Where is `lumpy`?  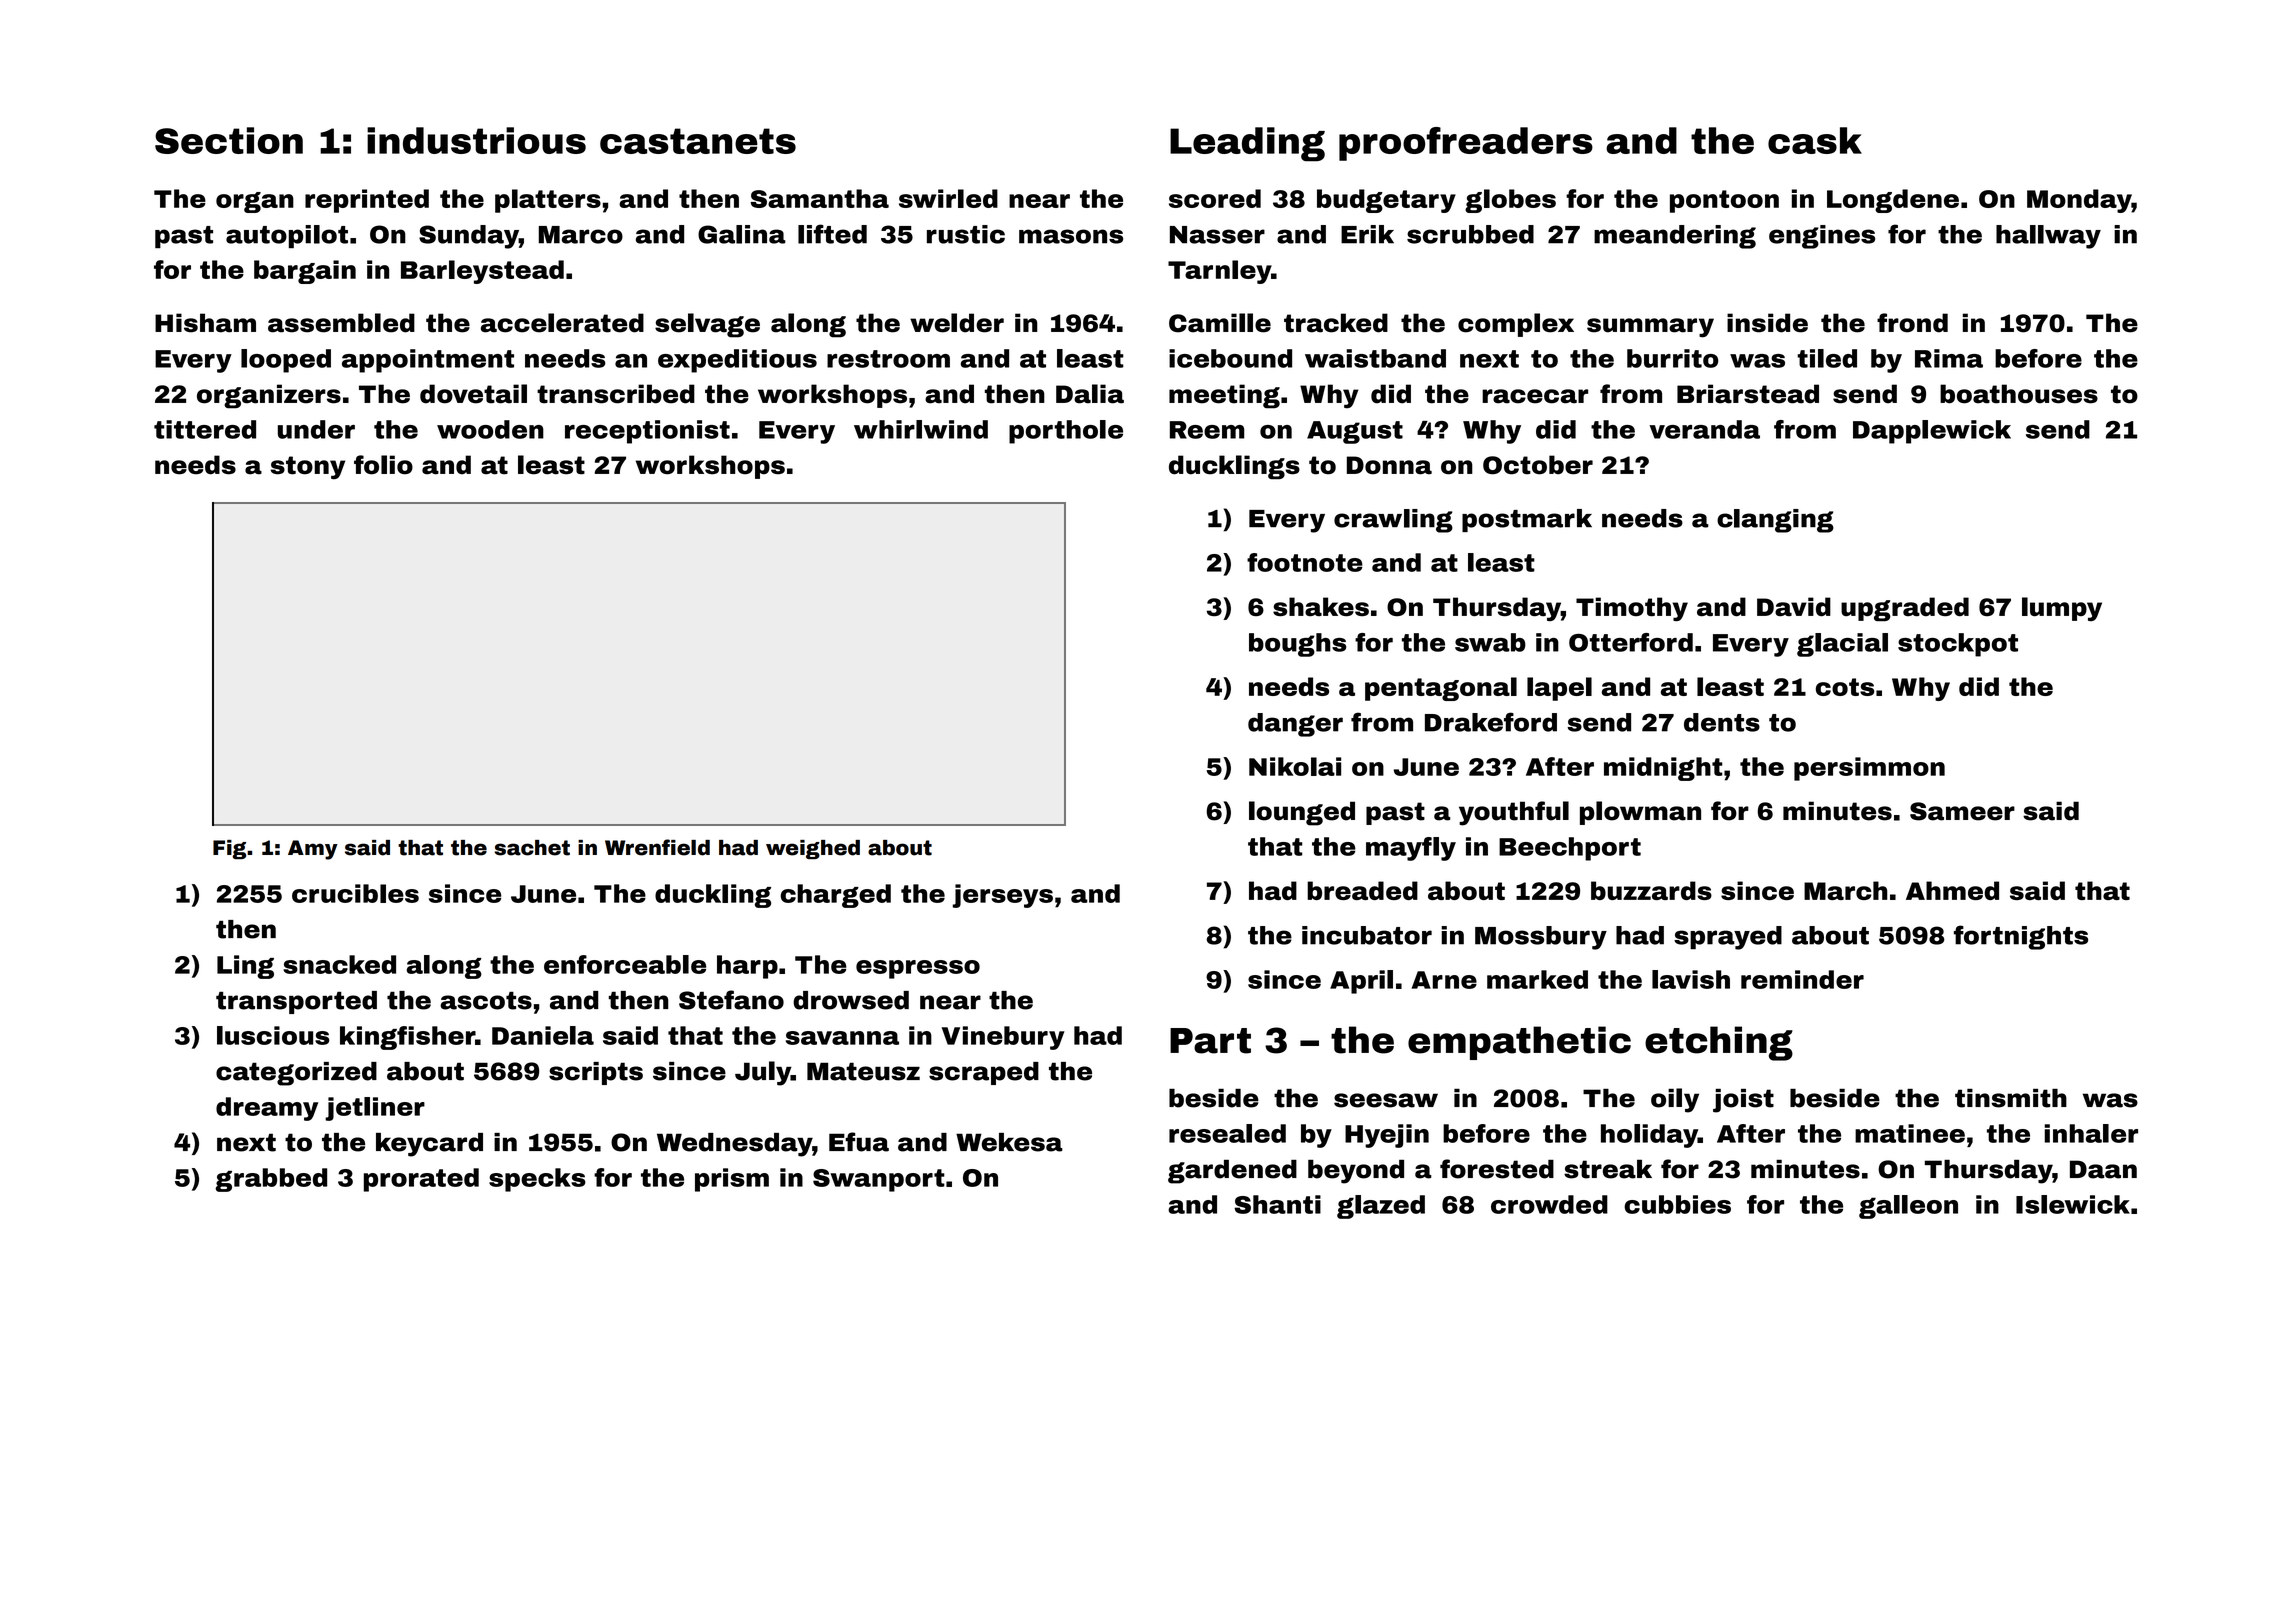 lumpy is located at coordinates (2062, 609).
